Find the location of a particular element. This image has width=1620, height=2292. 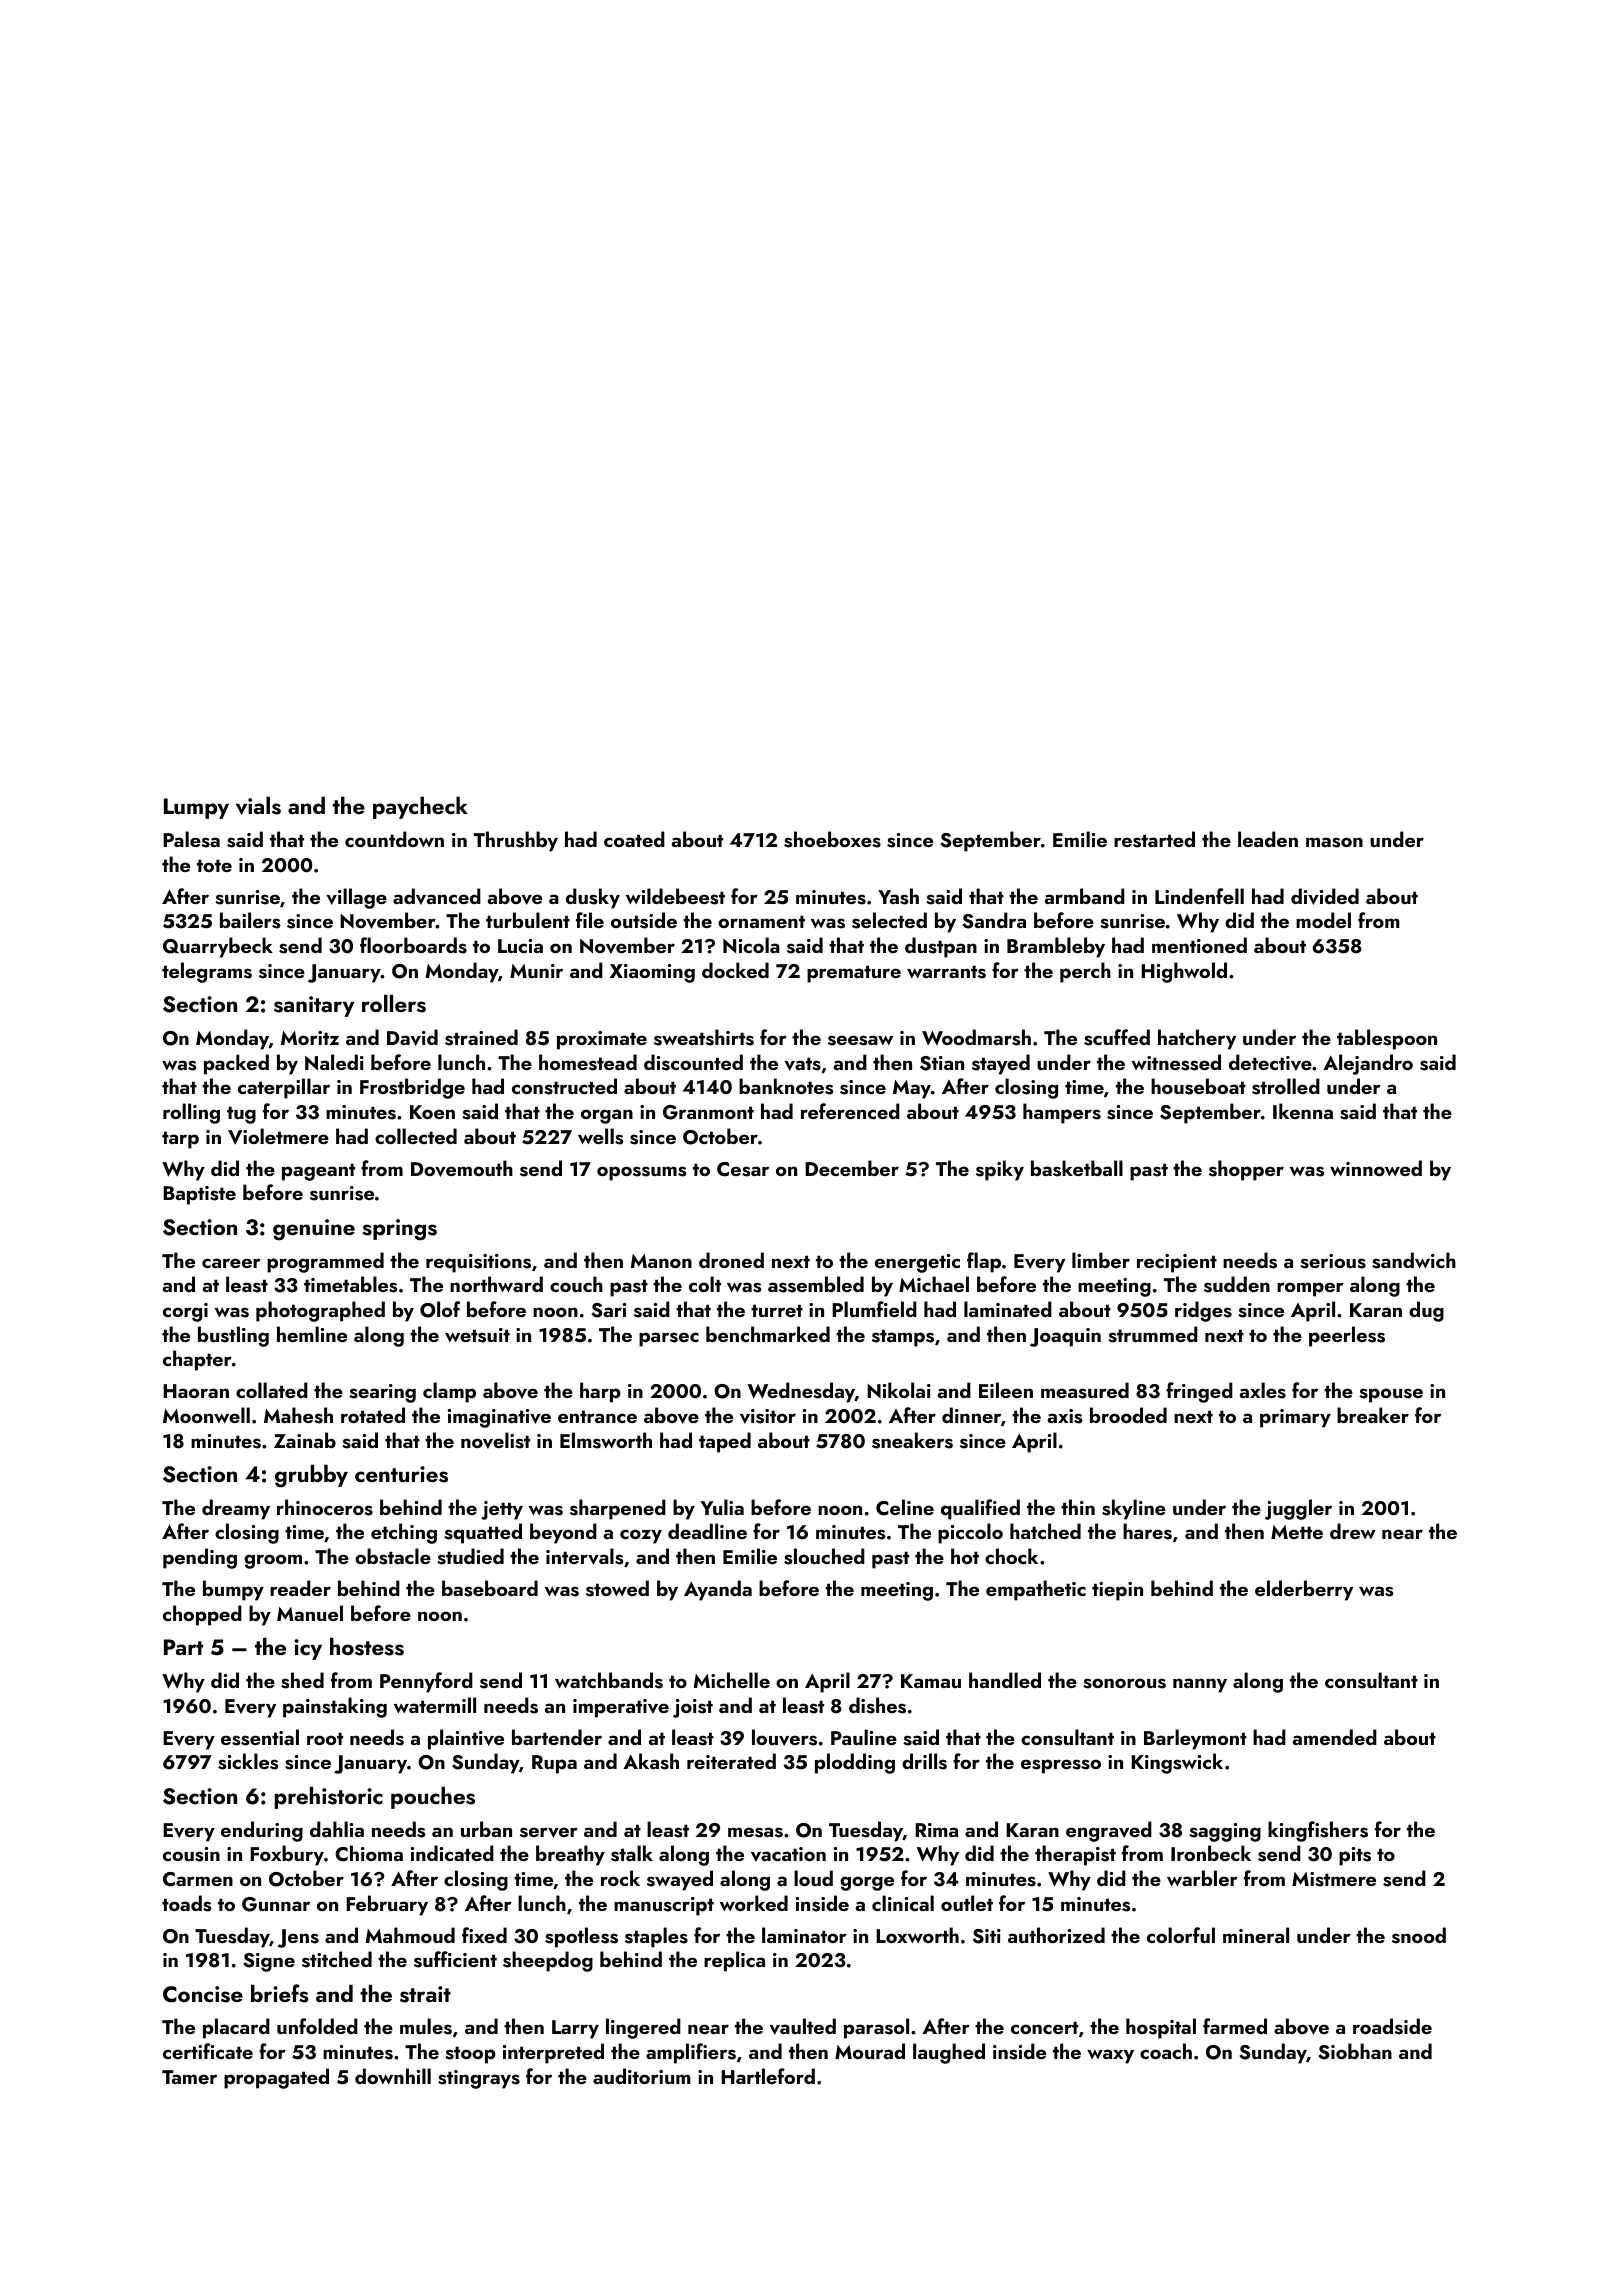

shoeboxes is located at coordinates (832, 839).
